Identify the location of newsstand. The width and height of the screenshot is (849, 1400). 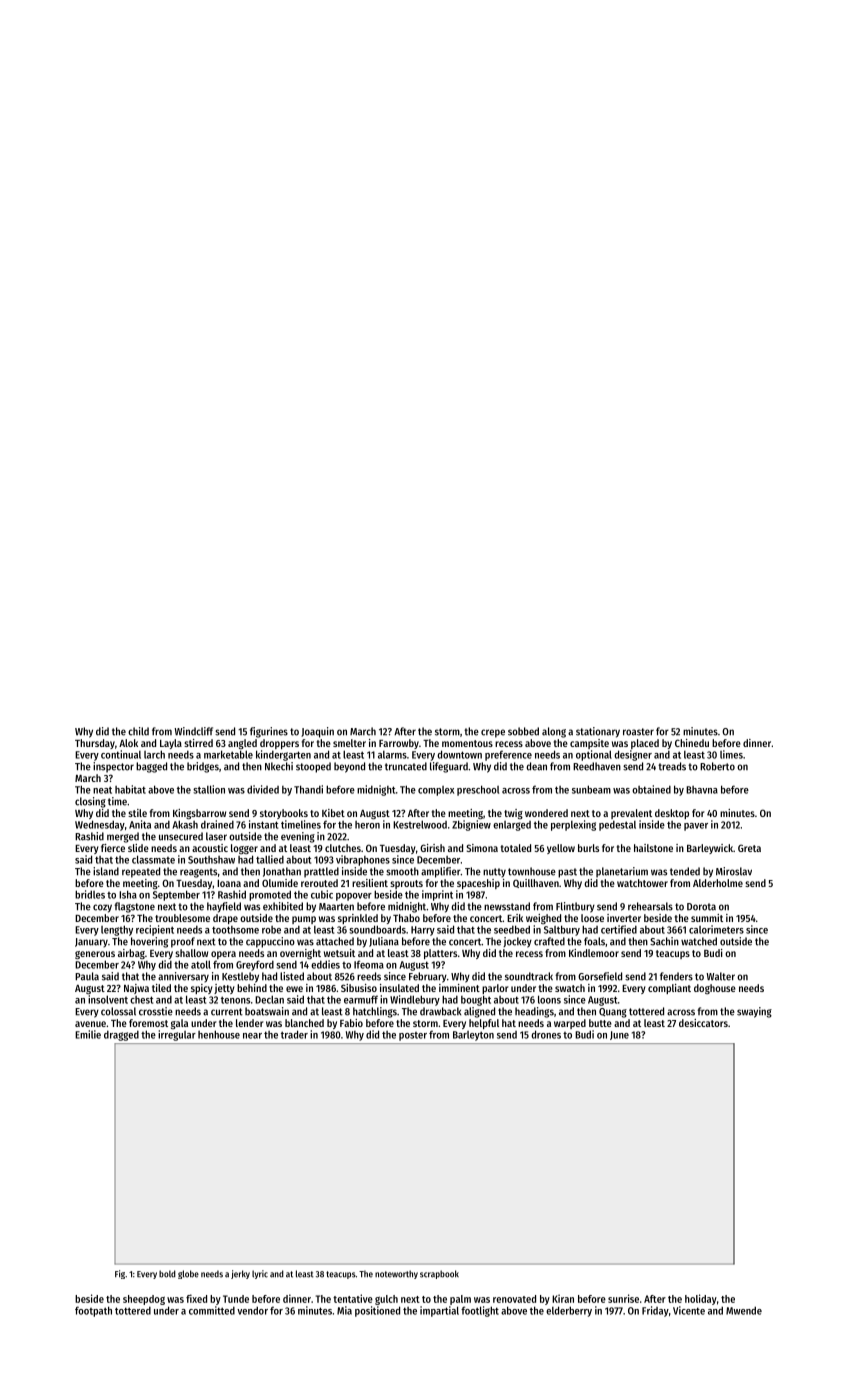
(507, 906).
